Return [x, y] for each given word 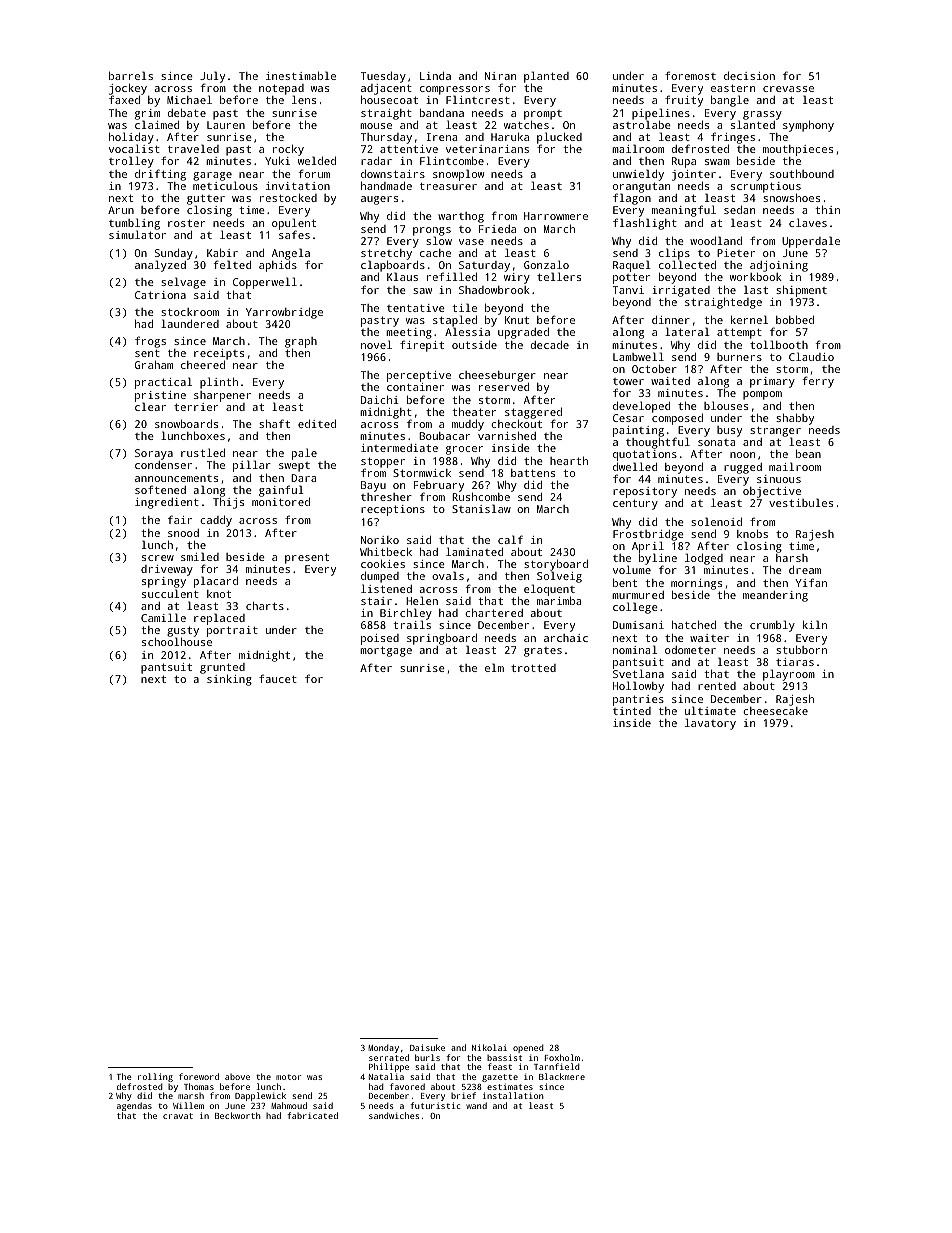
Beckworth [238, 1115]
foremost [690, 75]
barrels [131, 75]
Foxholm [562, 1057]
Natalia [386, 1076]
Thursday [386, 138]
